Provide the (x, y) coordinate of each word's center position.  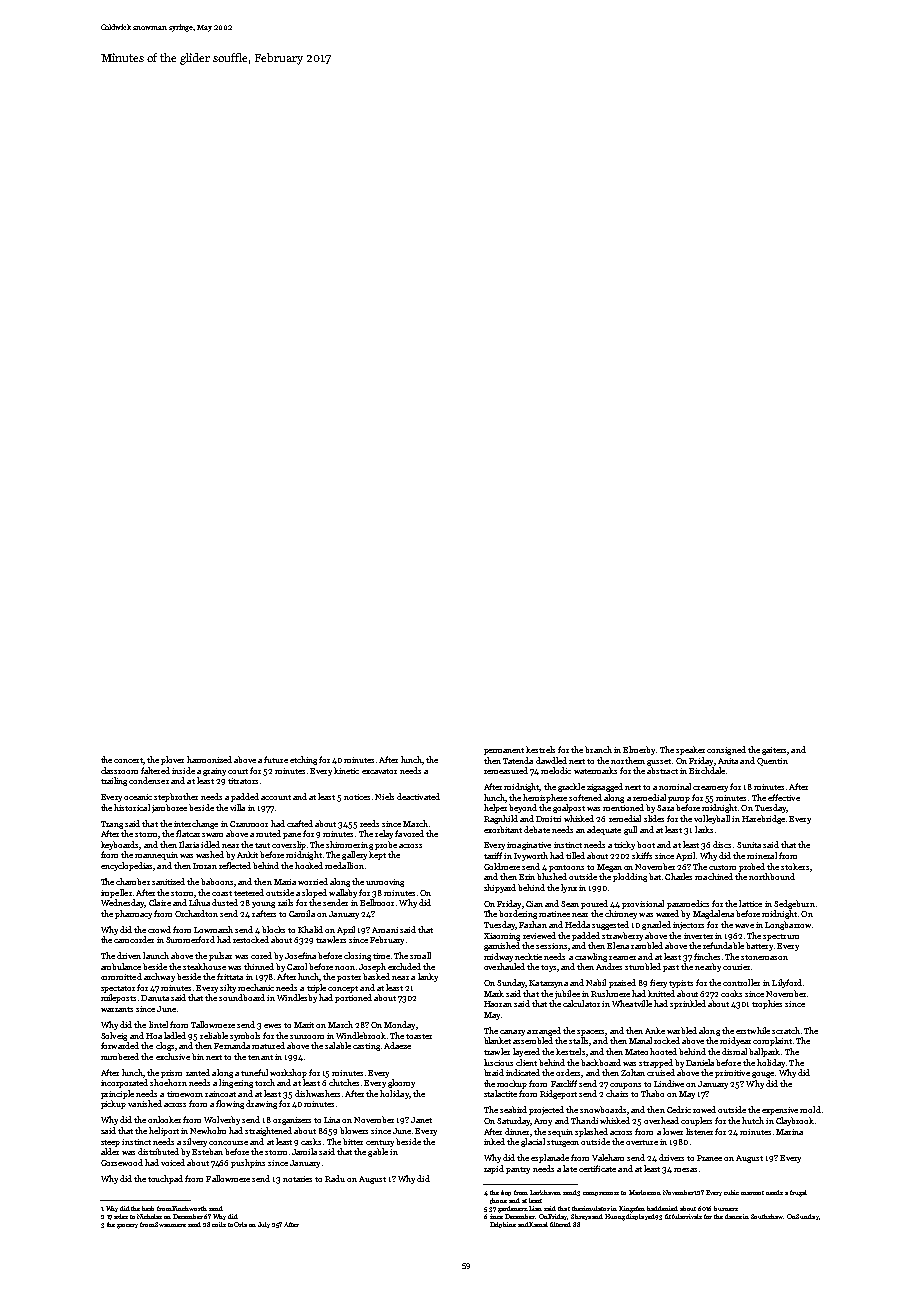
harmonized (209, 759)
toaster (419, 1036)
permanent (504, 751)
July (264, 1225)
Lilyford (787, 983)
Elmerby (639, 750)
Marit (304, 1025)
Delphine (503, 1225)
